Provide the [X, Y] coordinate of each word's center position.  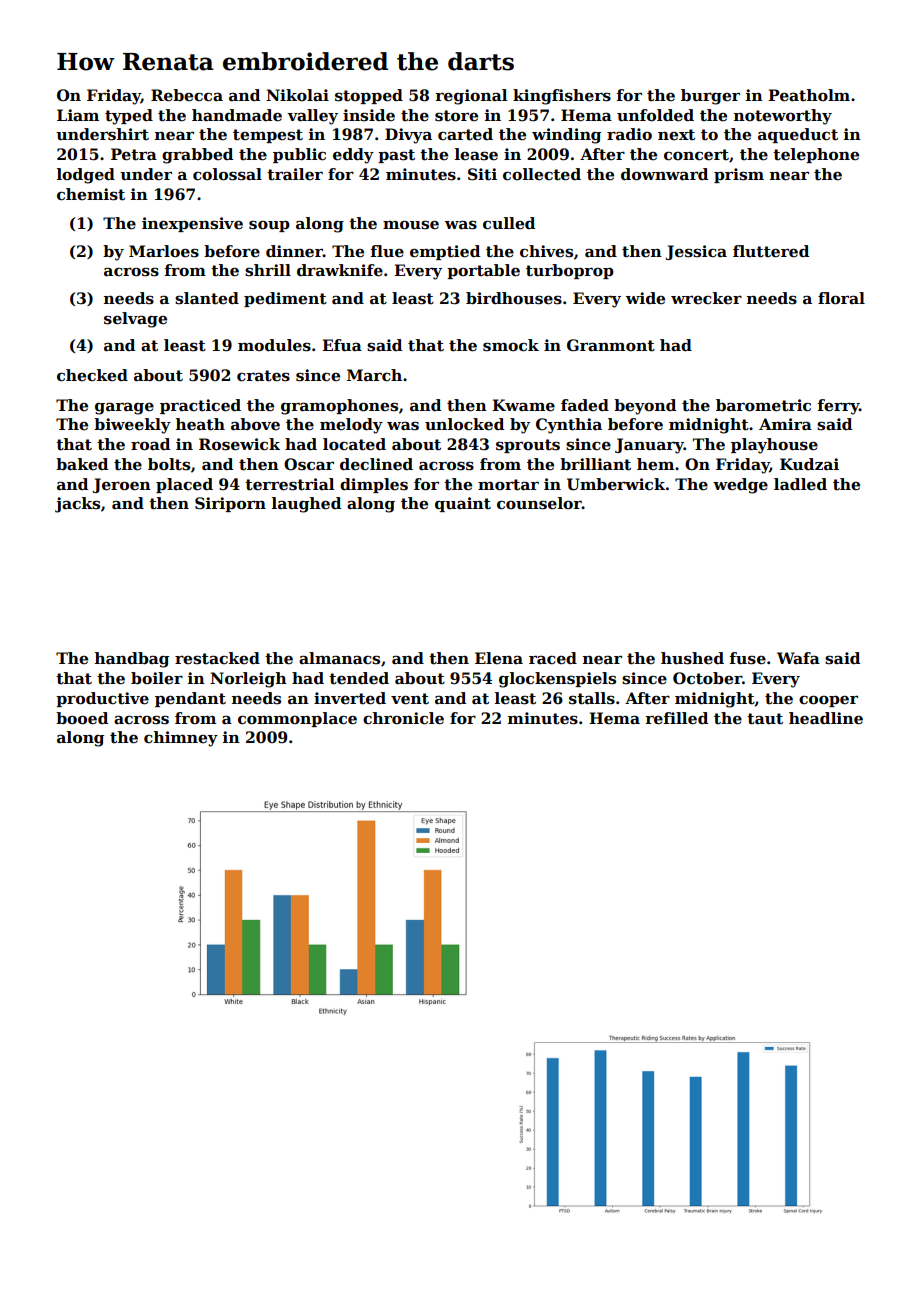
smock [511, 345]
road [150, 444]
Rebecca [187, 95]
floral [841, 298]
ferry [838, 407]
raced [553, 658]
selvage [135, 320]
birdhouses [514, 298]
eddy [353, 156]
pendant [190, 699]
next [676, 135]
